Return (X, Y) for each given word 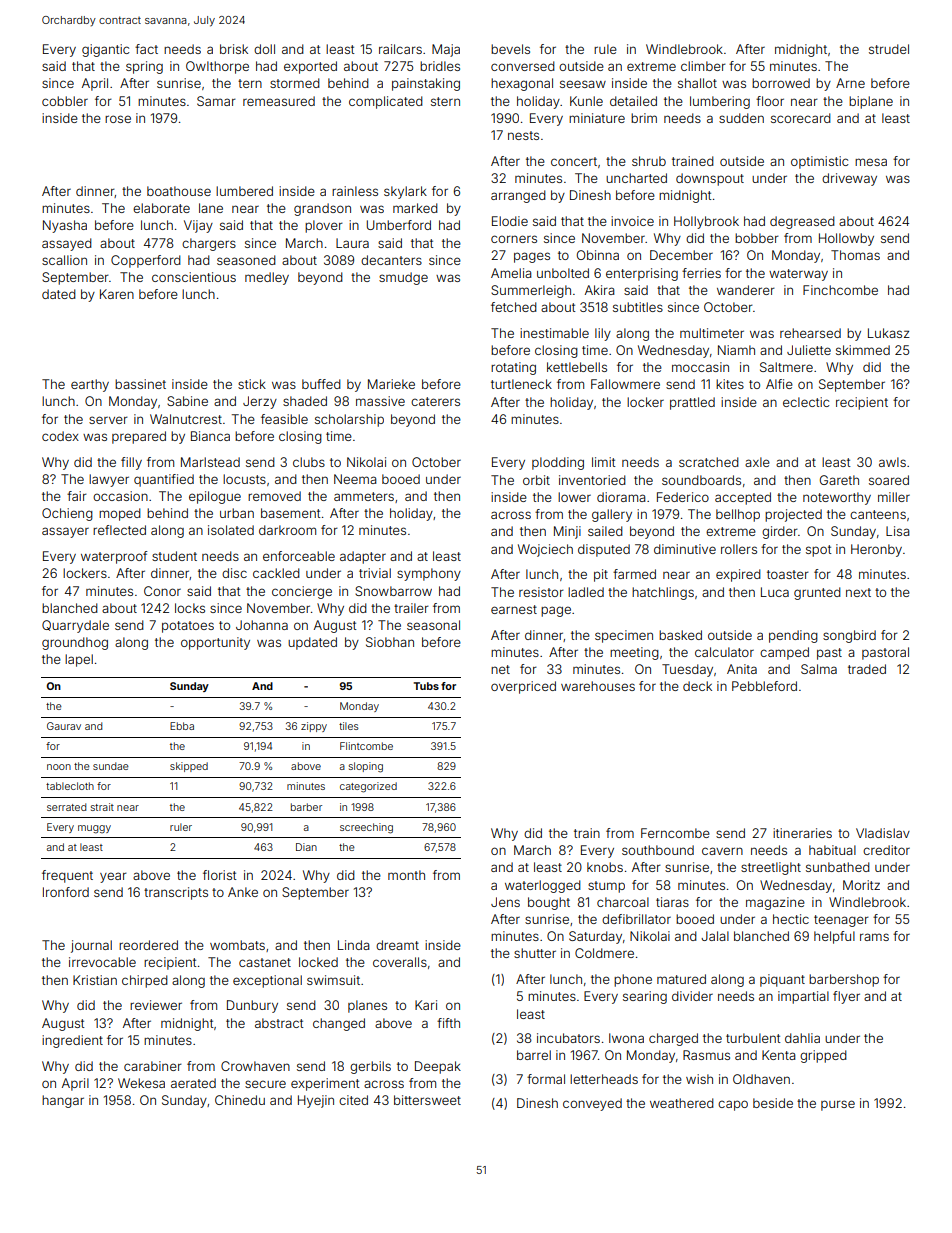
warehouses (598, 686)
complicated (386, 102)
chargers (209, 244)
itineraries (802, 833)
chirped (145, 981)
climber (703, 66)
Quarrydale (75, 626)
